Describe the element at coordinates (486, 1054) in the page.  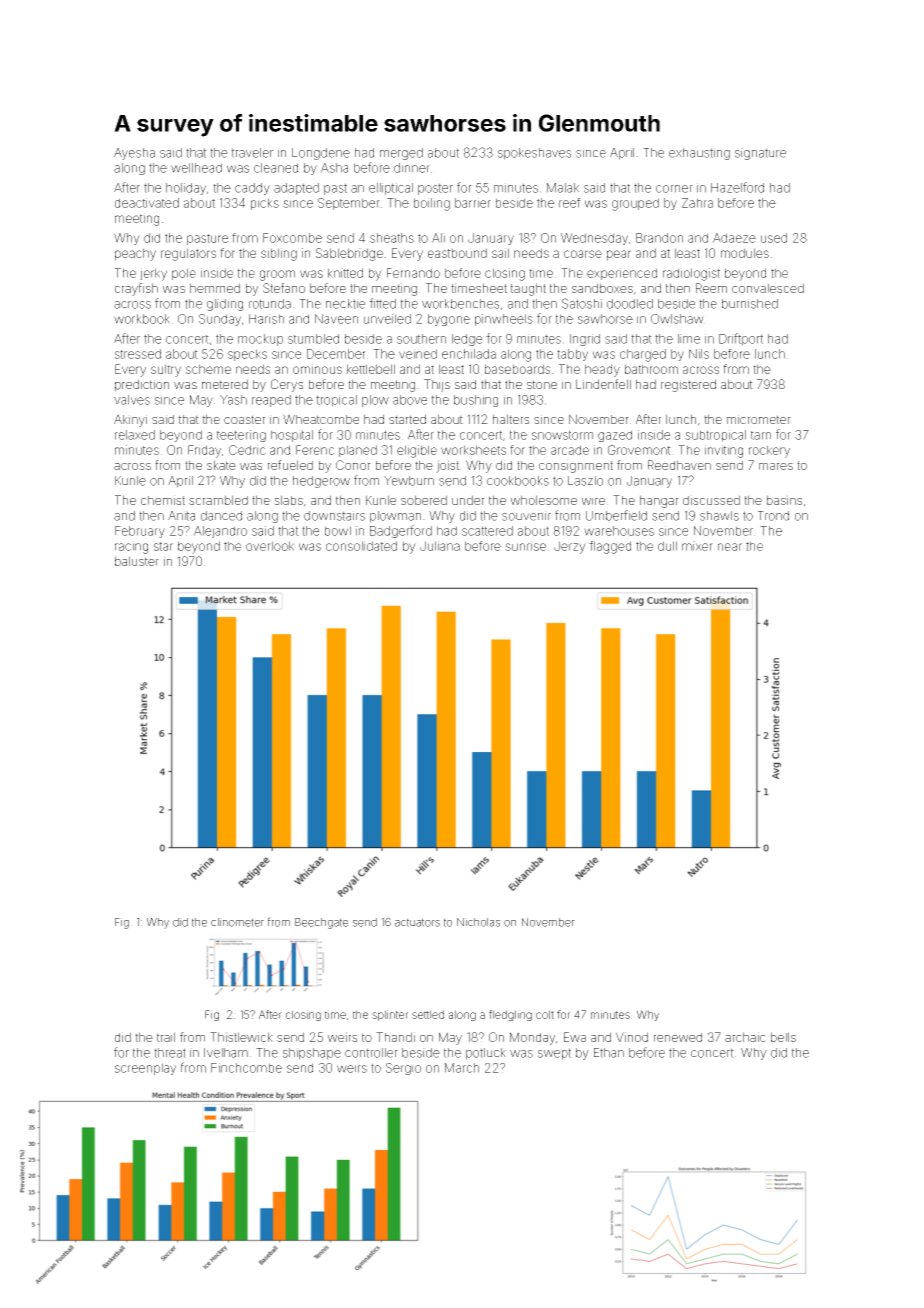
I see `potluck` at that location.
